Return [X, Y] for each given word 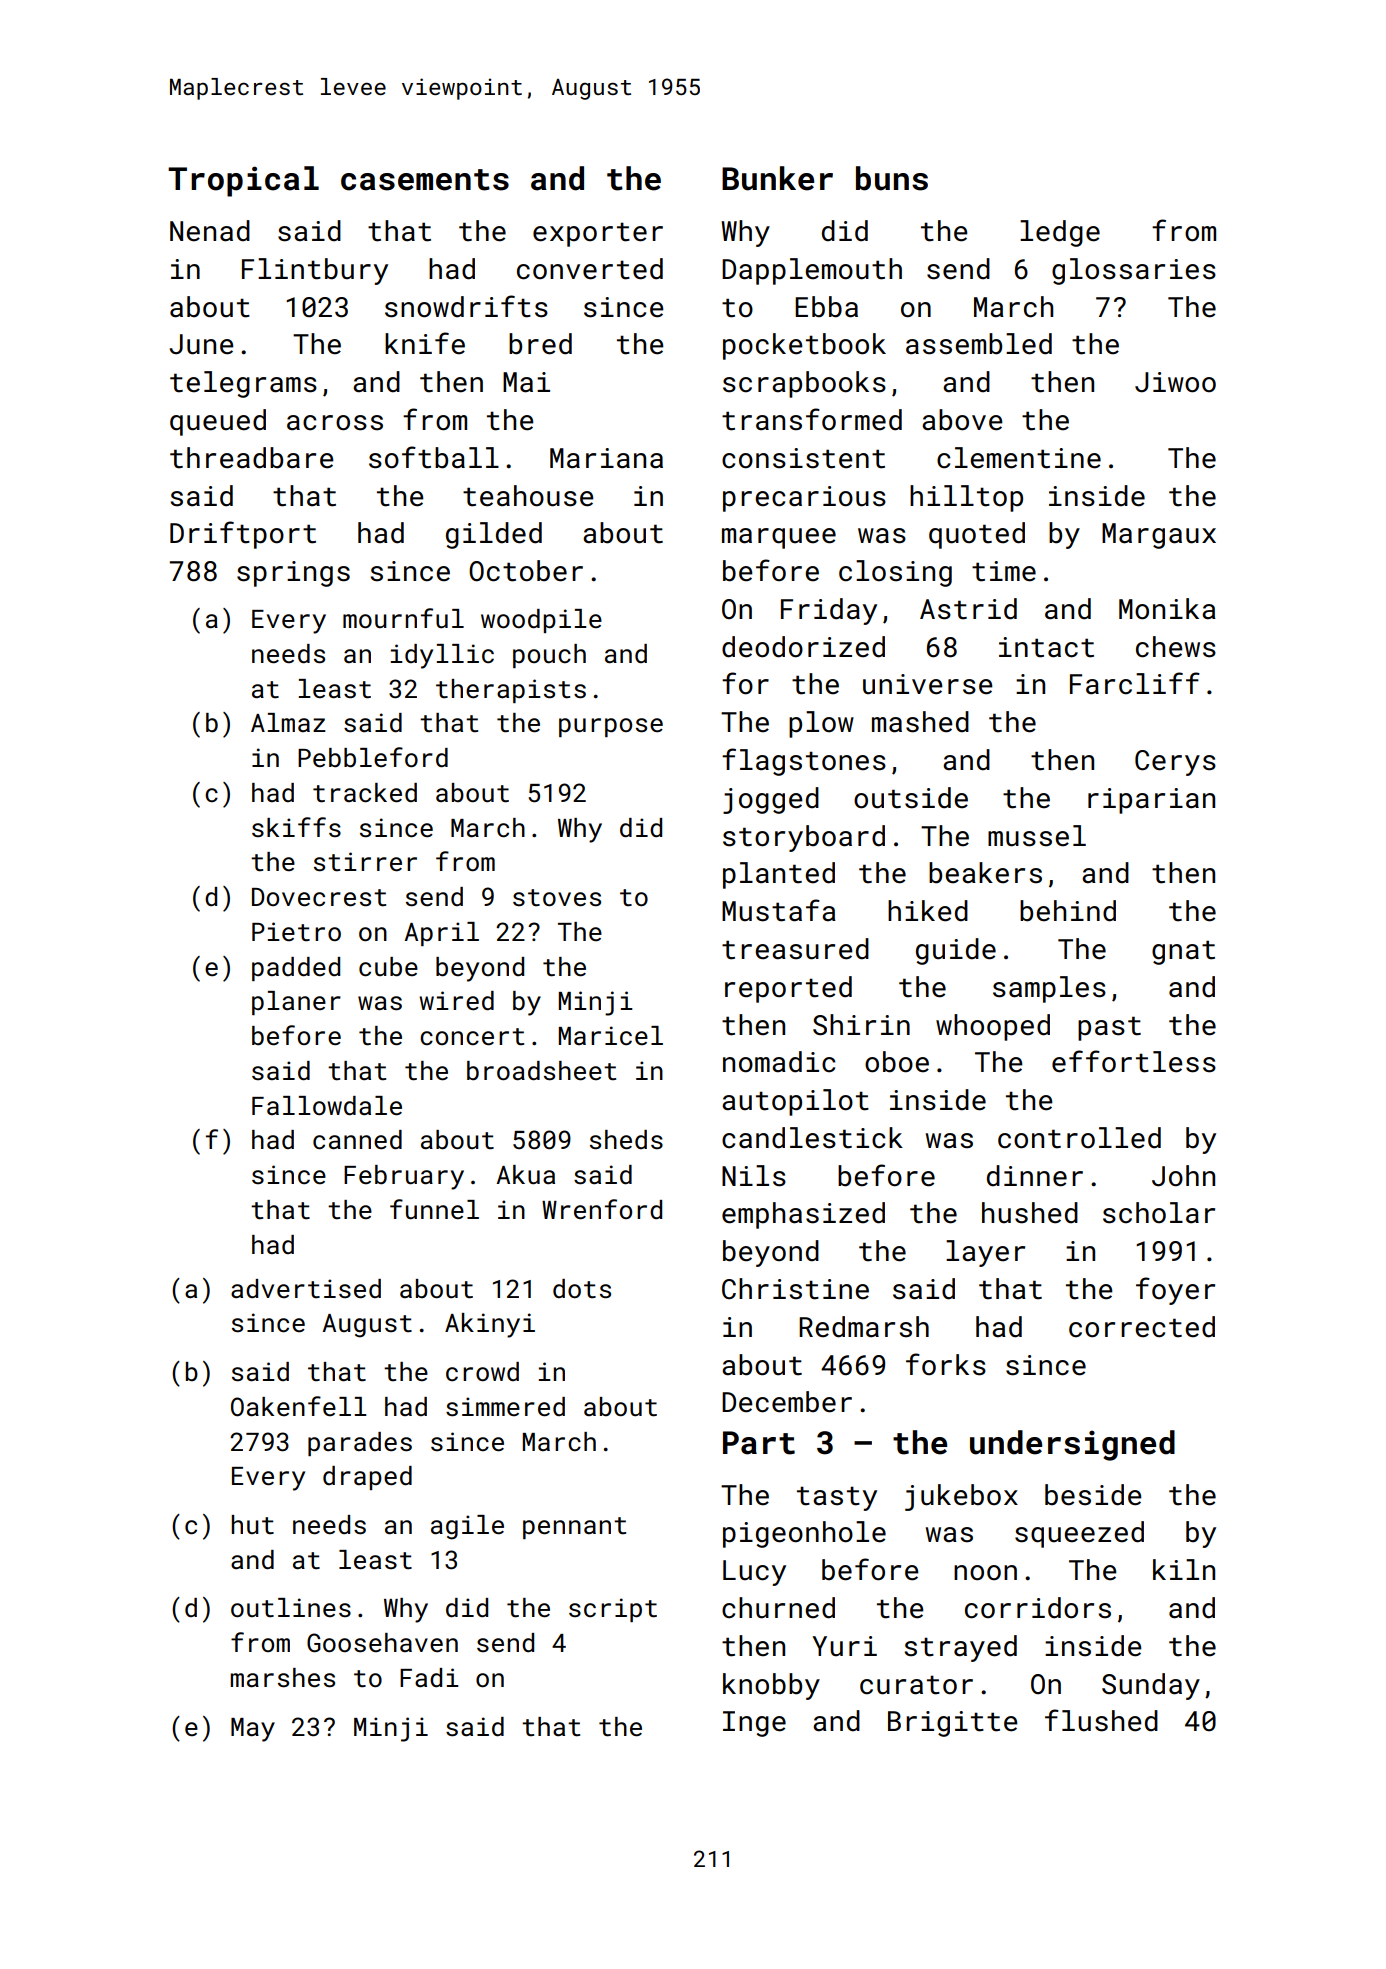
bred [540, 344]
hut [253, 1524]
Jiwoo [1175, 382]
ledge [1060, 233]
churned [778, 1608]
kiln [1184, 1569]
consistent [803, 458]
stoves [557, 898]
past [1109, 1028]
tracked [365, 793]
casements [425, 180]
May [253, 1730]
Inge [754, 1724]
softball [434, 457]
